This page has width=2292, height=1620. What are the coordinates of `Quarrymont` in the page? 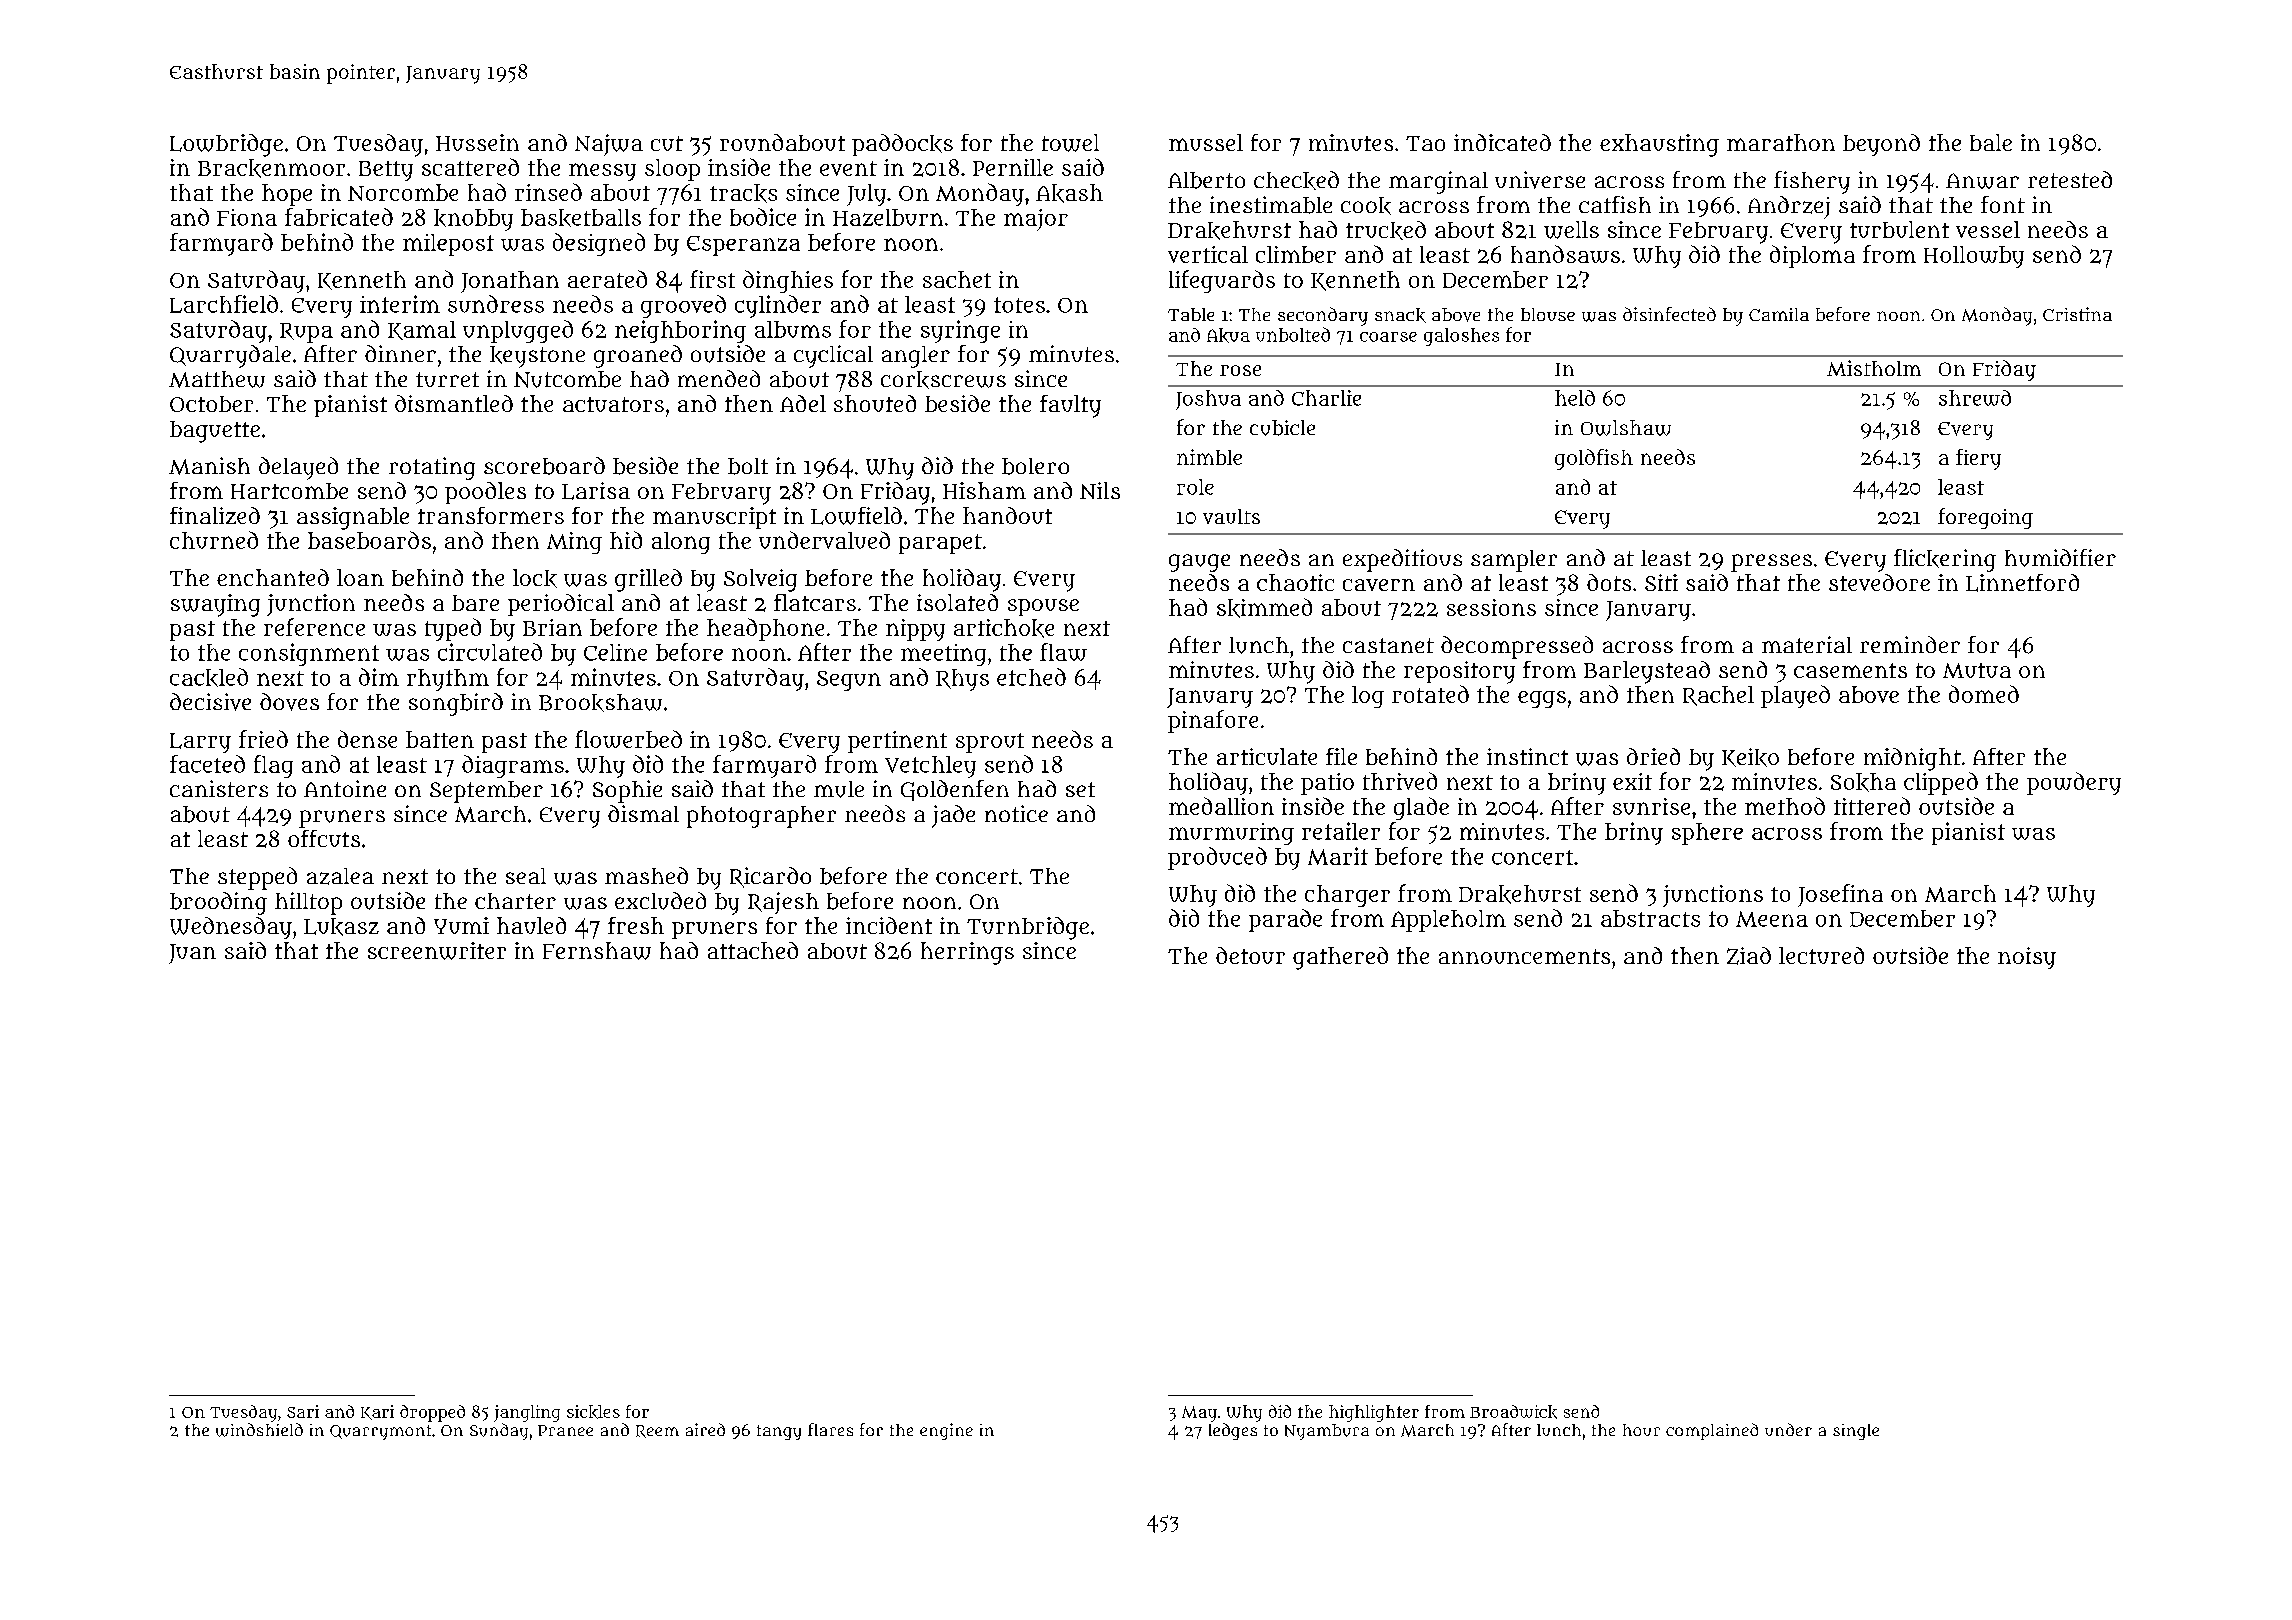 It's located at (380, 1432).
